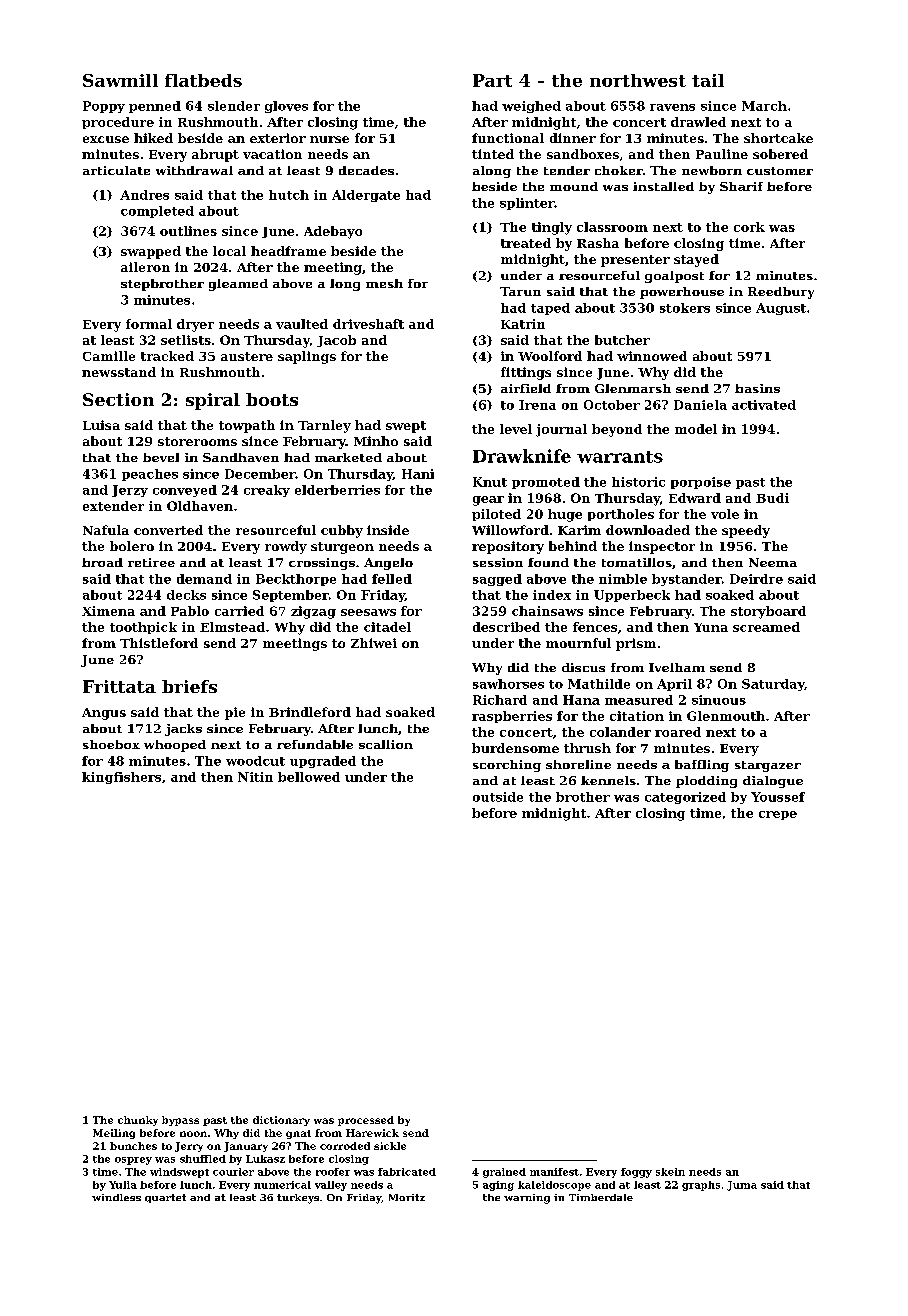 This image has height=1316, width=908. What do you see at coordinates (366, 1121) in the image?
I see `processed` at bounding box center [366, 1121].
